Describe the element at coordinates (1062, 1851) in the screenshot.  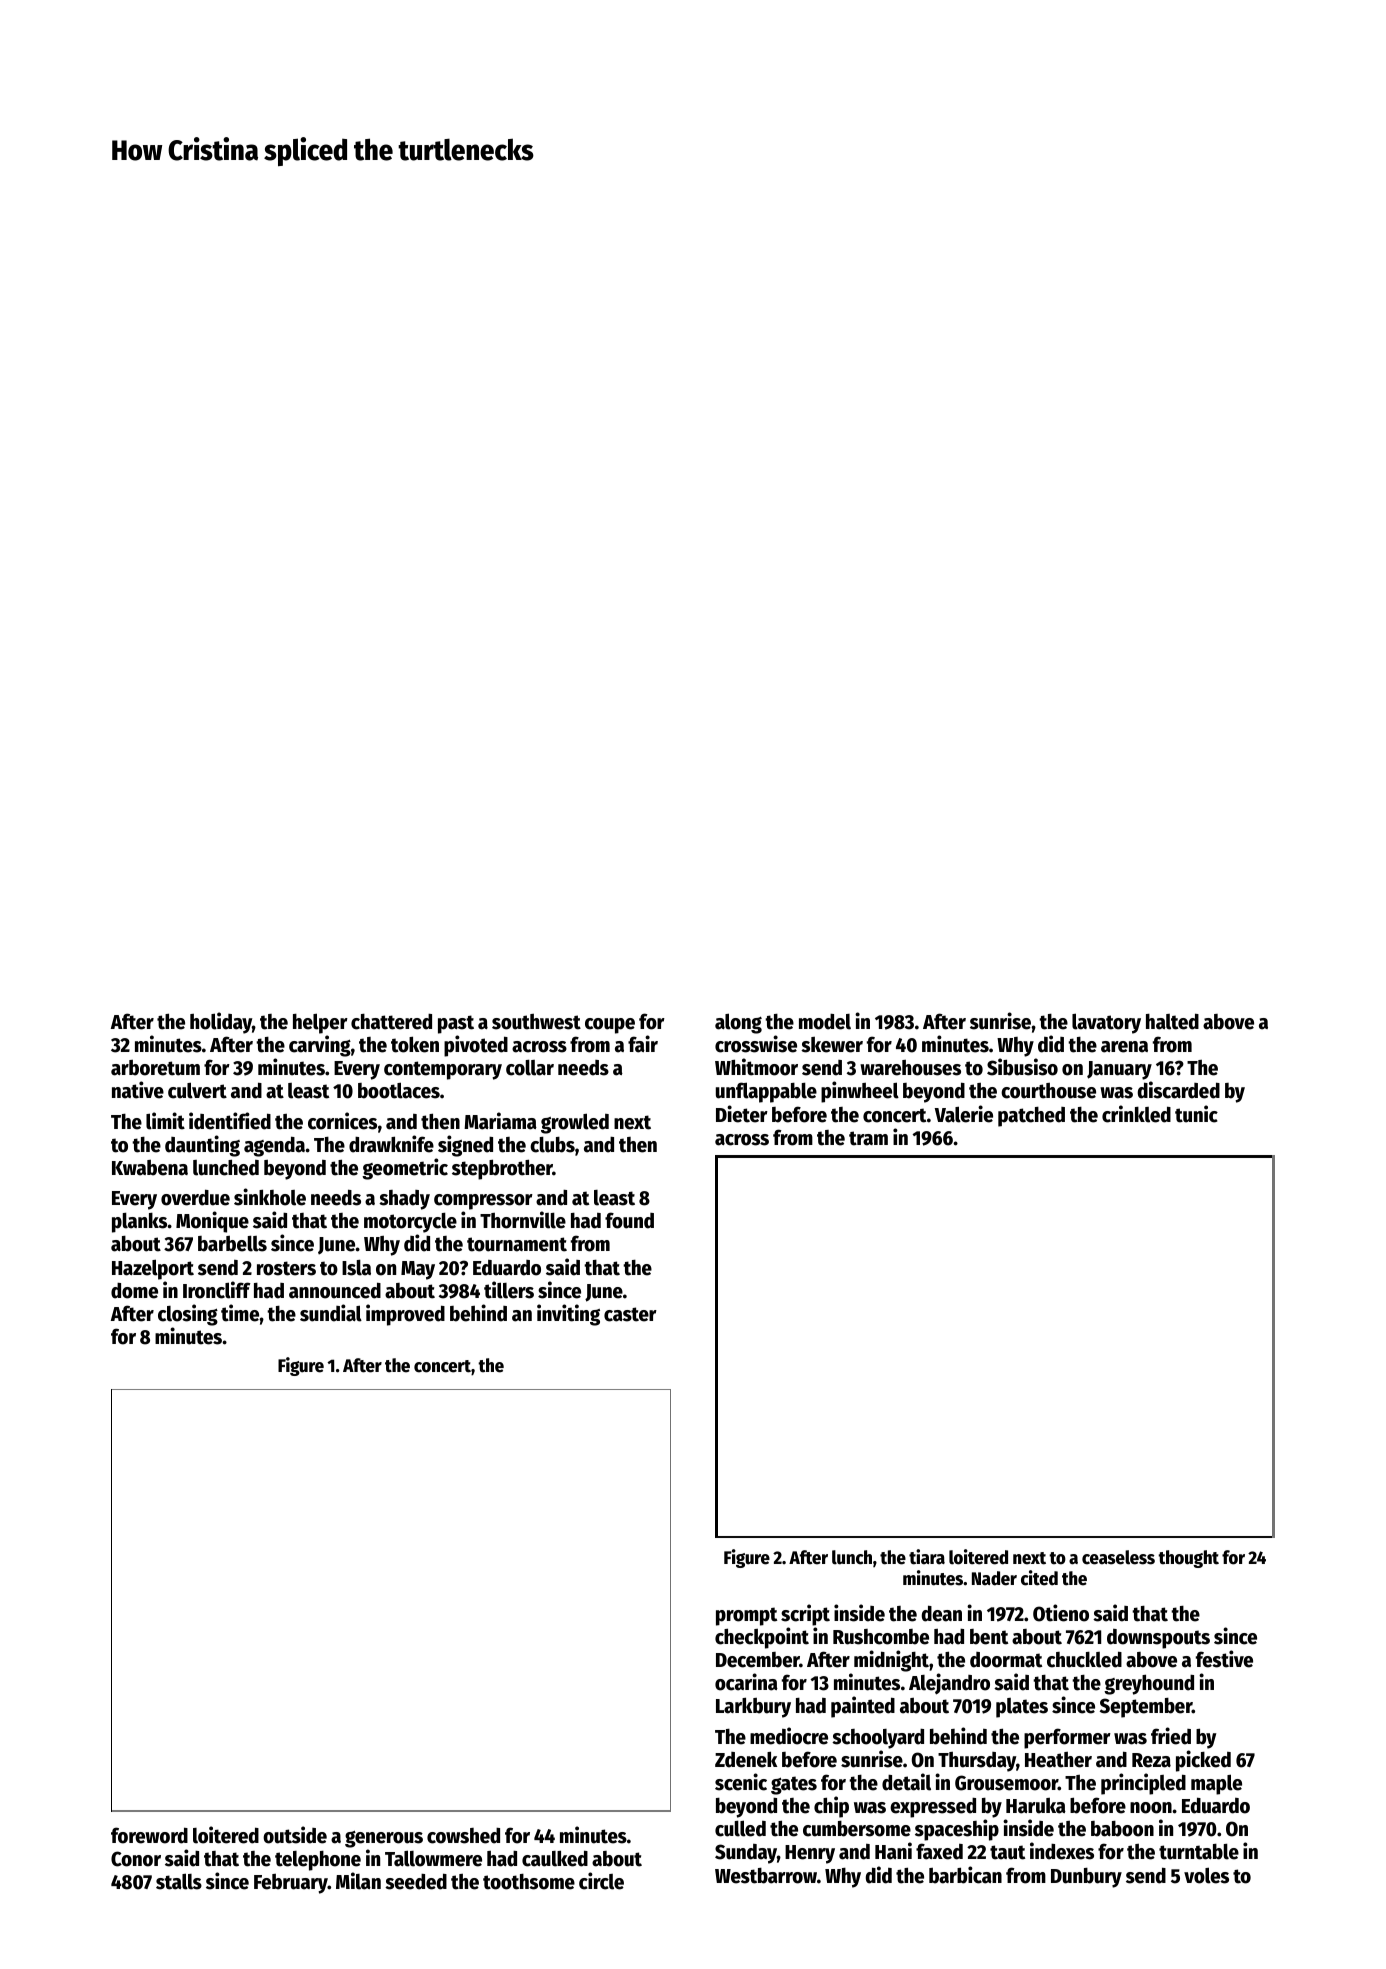
I see `indexes` at that location.
